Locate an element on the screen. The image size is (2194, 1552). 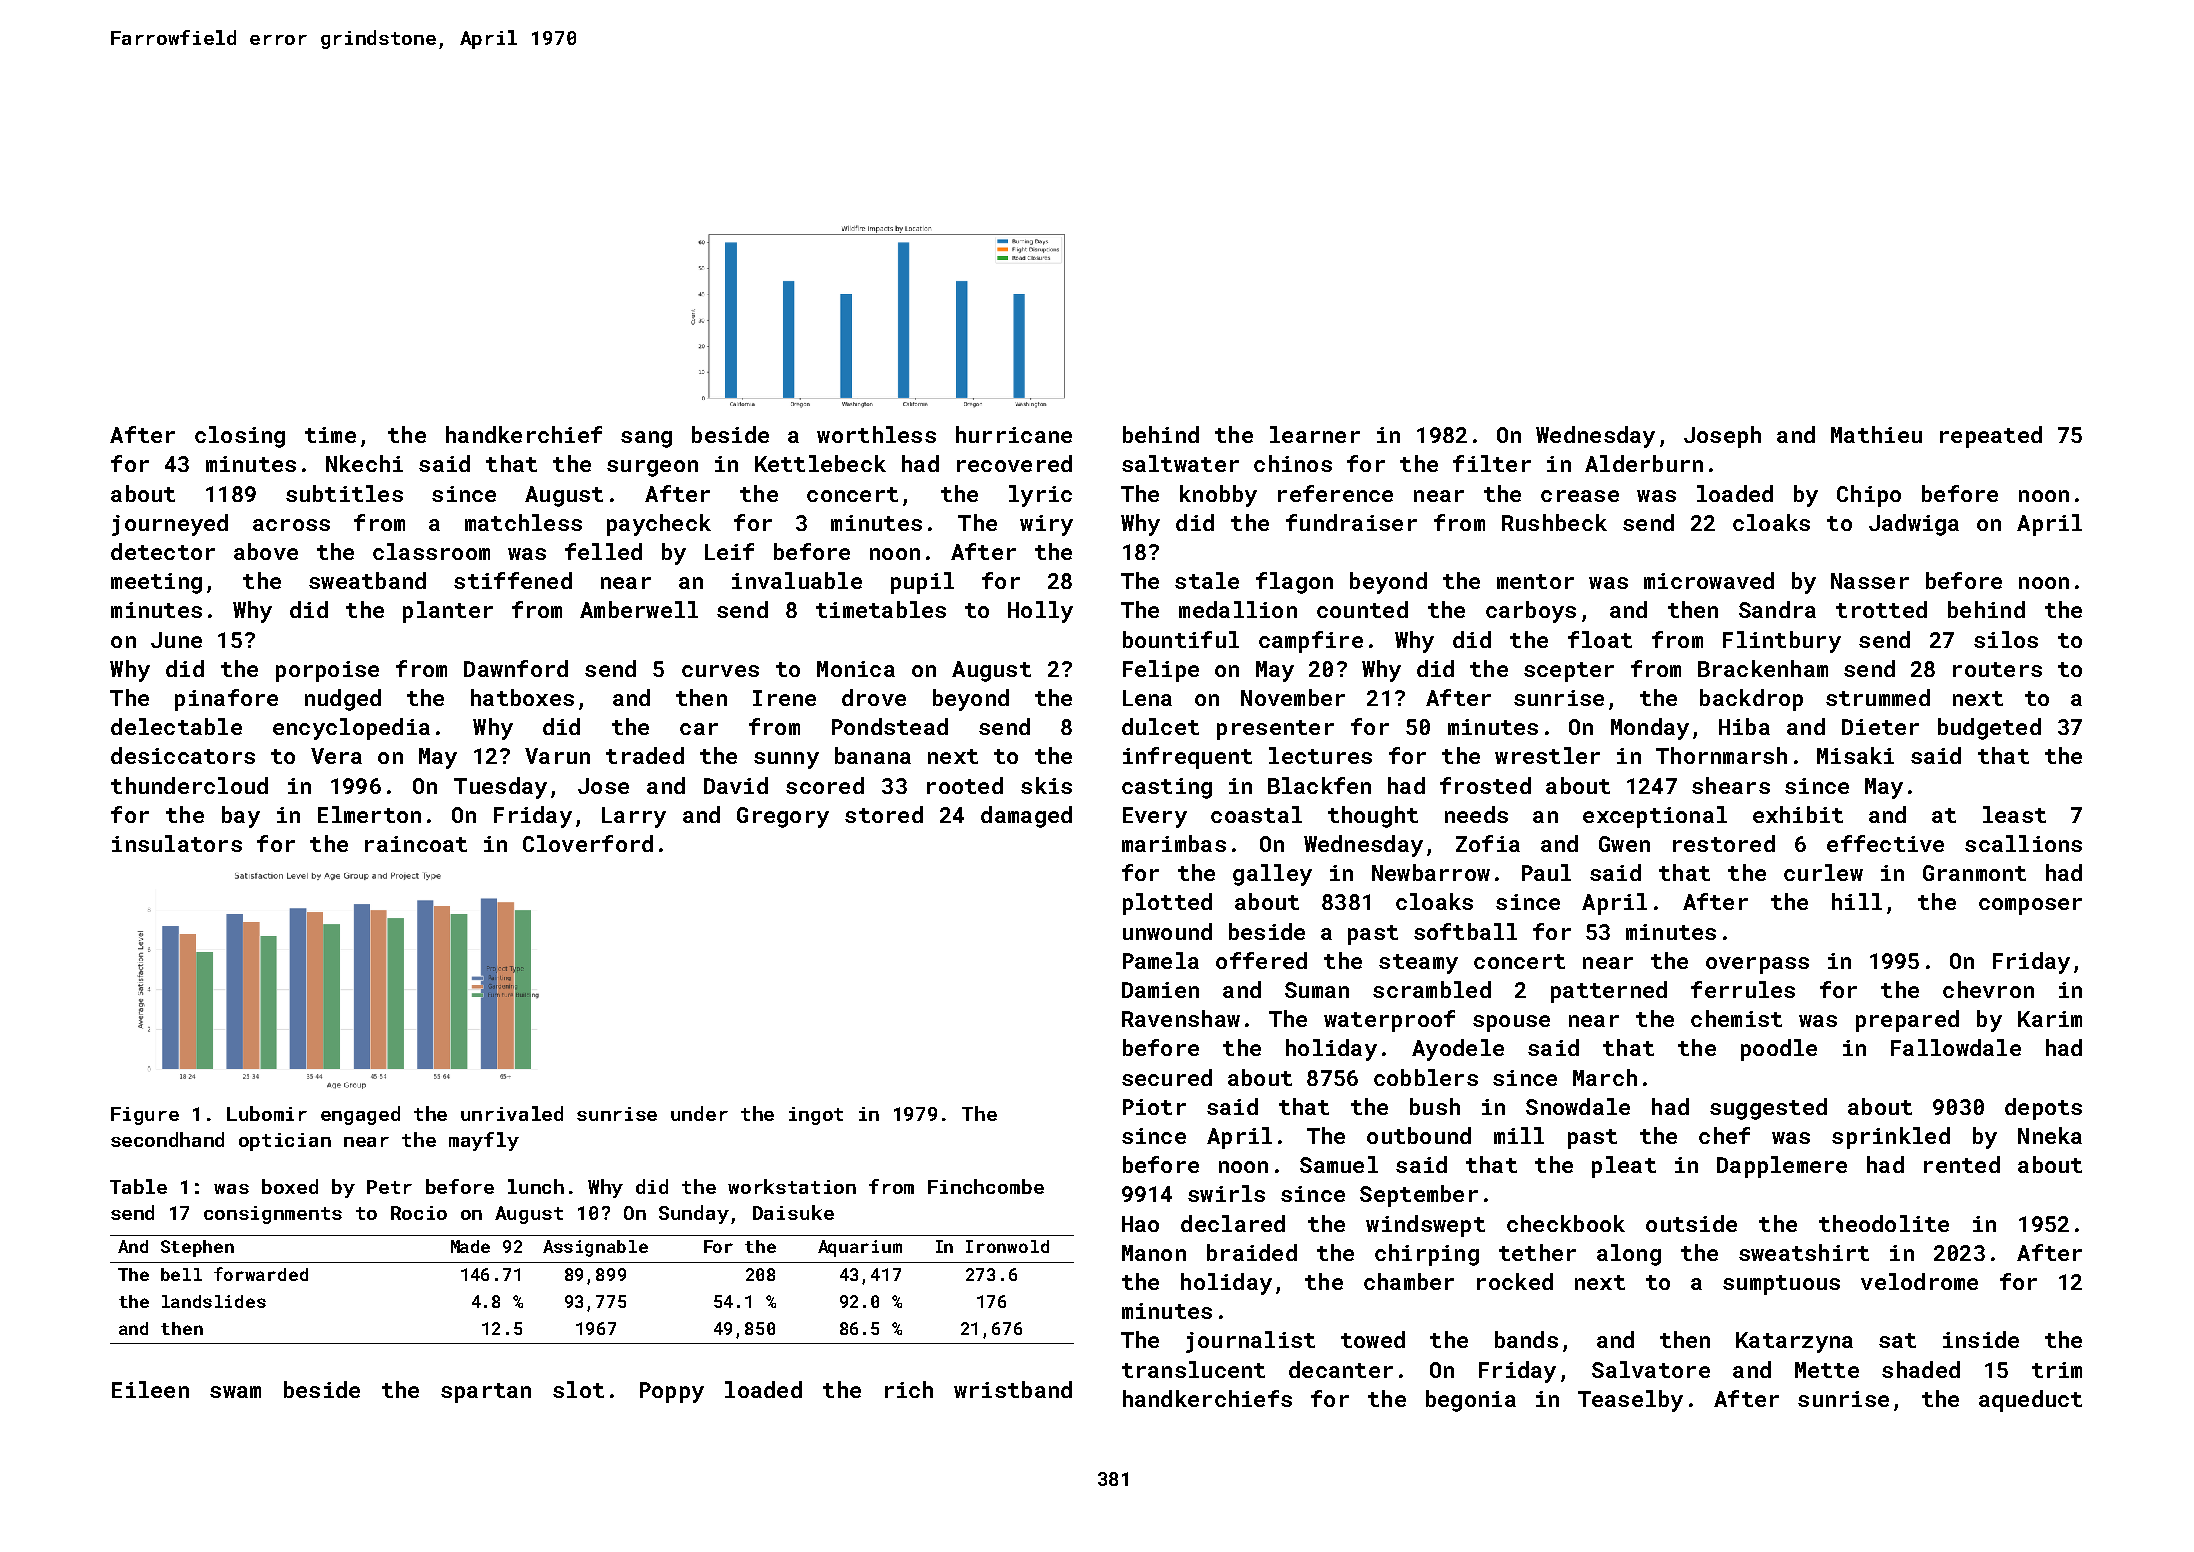
Jadwiga is located at coordinates (1914, 525).
